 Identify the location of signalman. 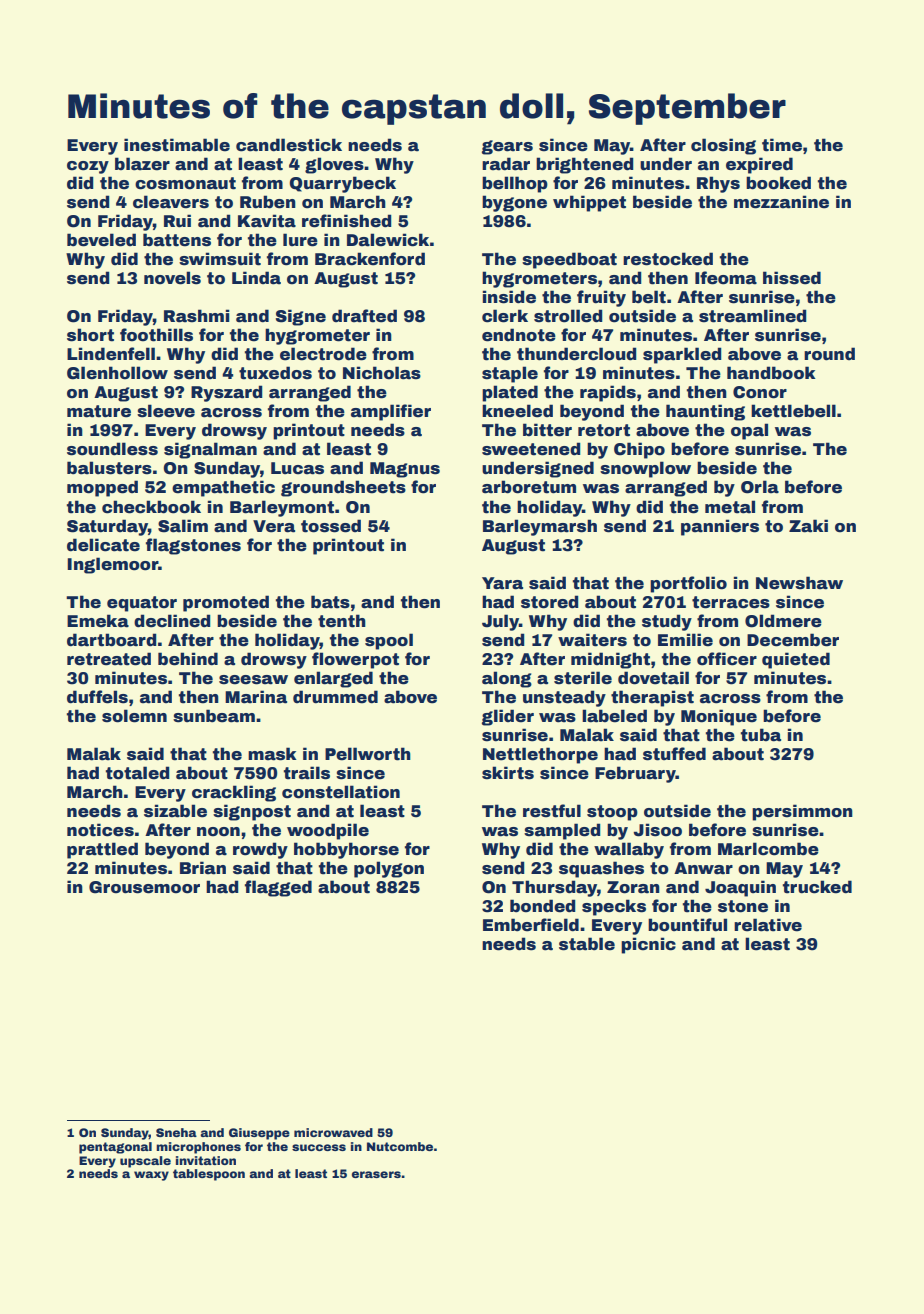
(210, 450).
